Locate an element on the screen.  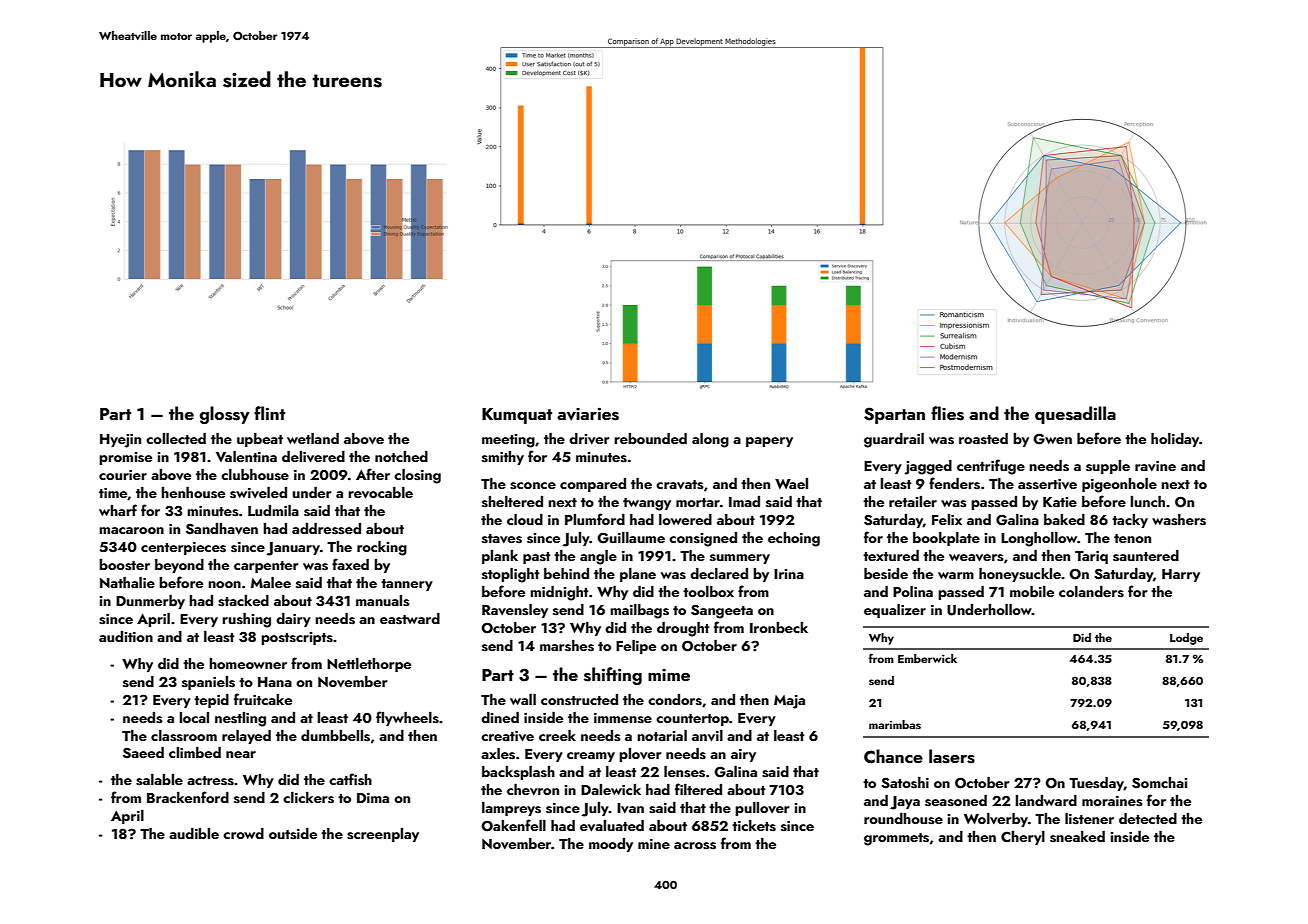
anvil is located at coordinates (707, 736).
